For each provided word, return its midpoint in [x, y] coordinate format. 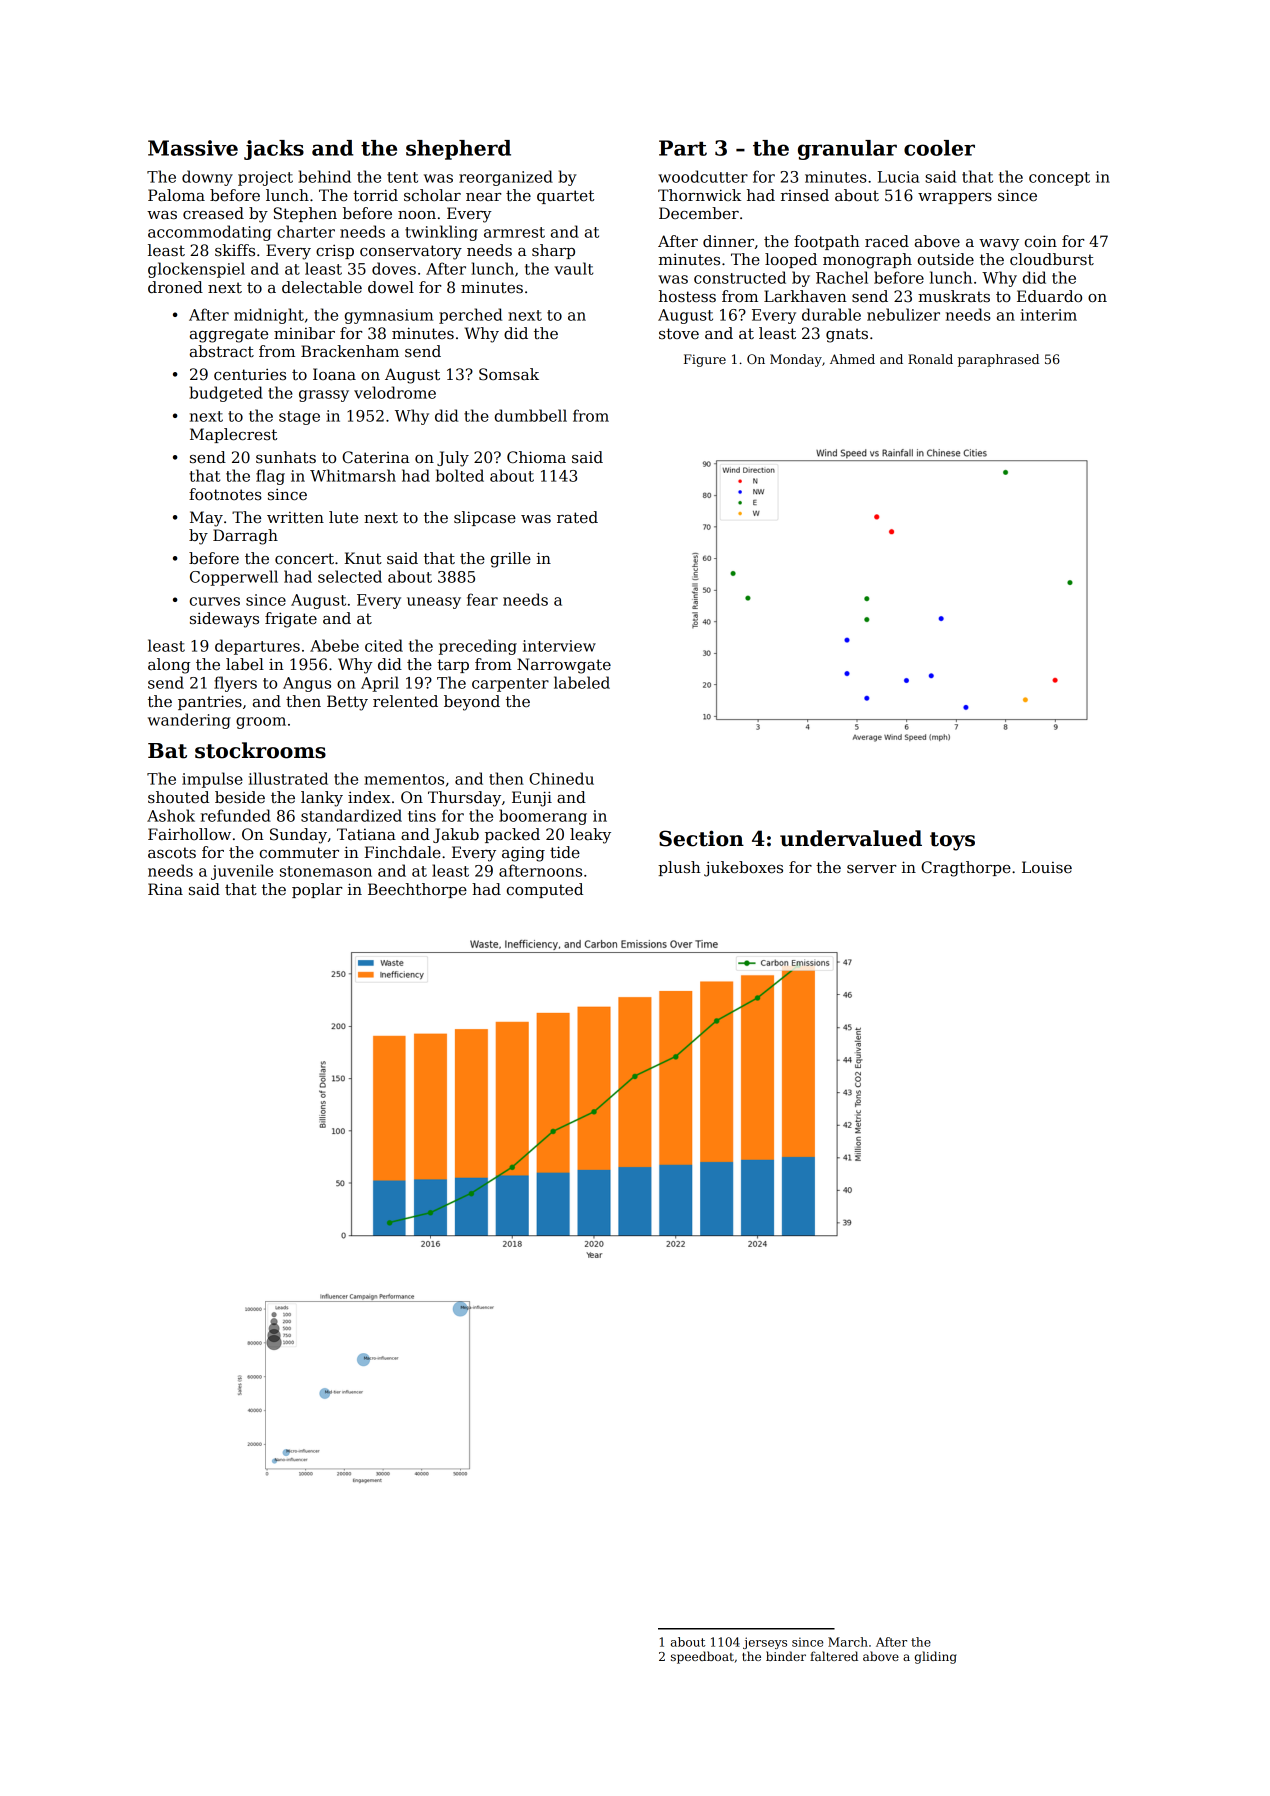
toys [952, 841]
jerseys [765, 1643]
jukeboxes [743, 869]
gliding [936, 1657]
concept [1059, 179]
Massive [193, 148]
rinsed [805, 195]
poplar [317, 890]
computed [545, 890]
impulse [212, 780]
